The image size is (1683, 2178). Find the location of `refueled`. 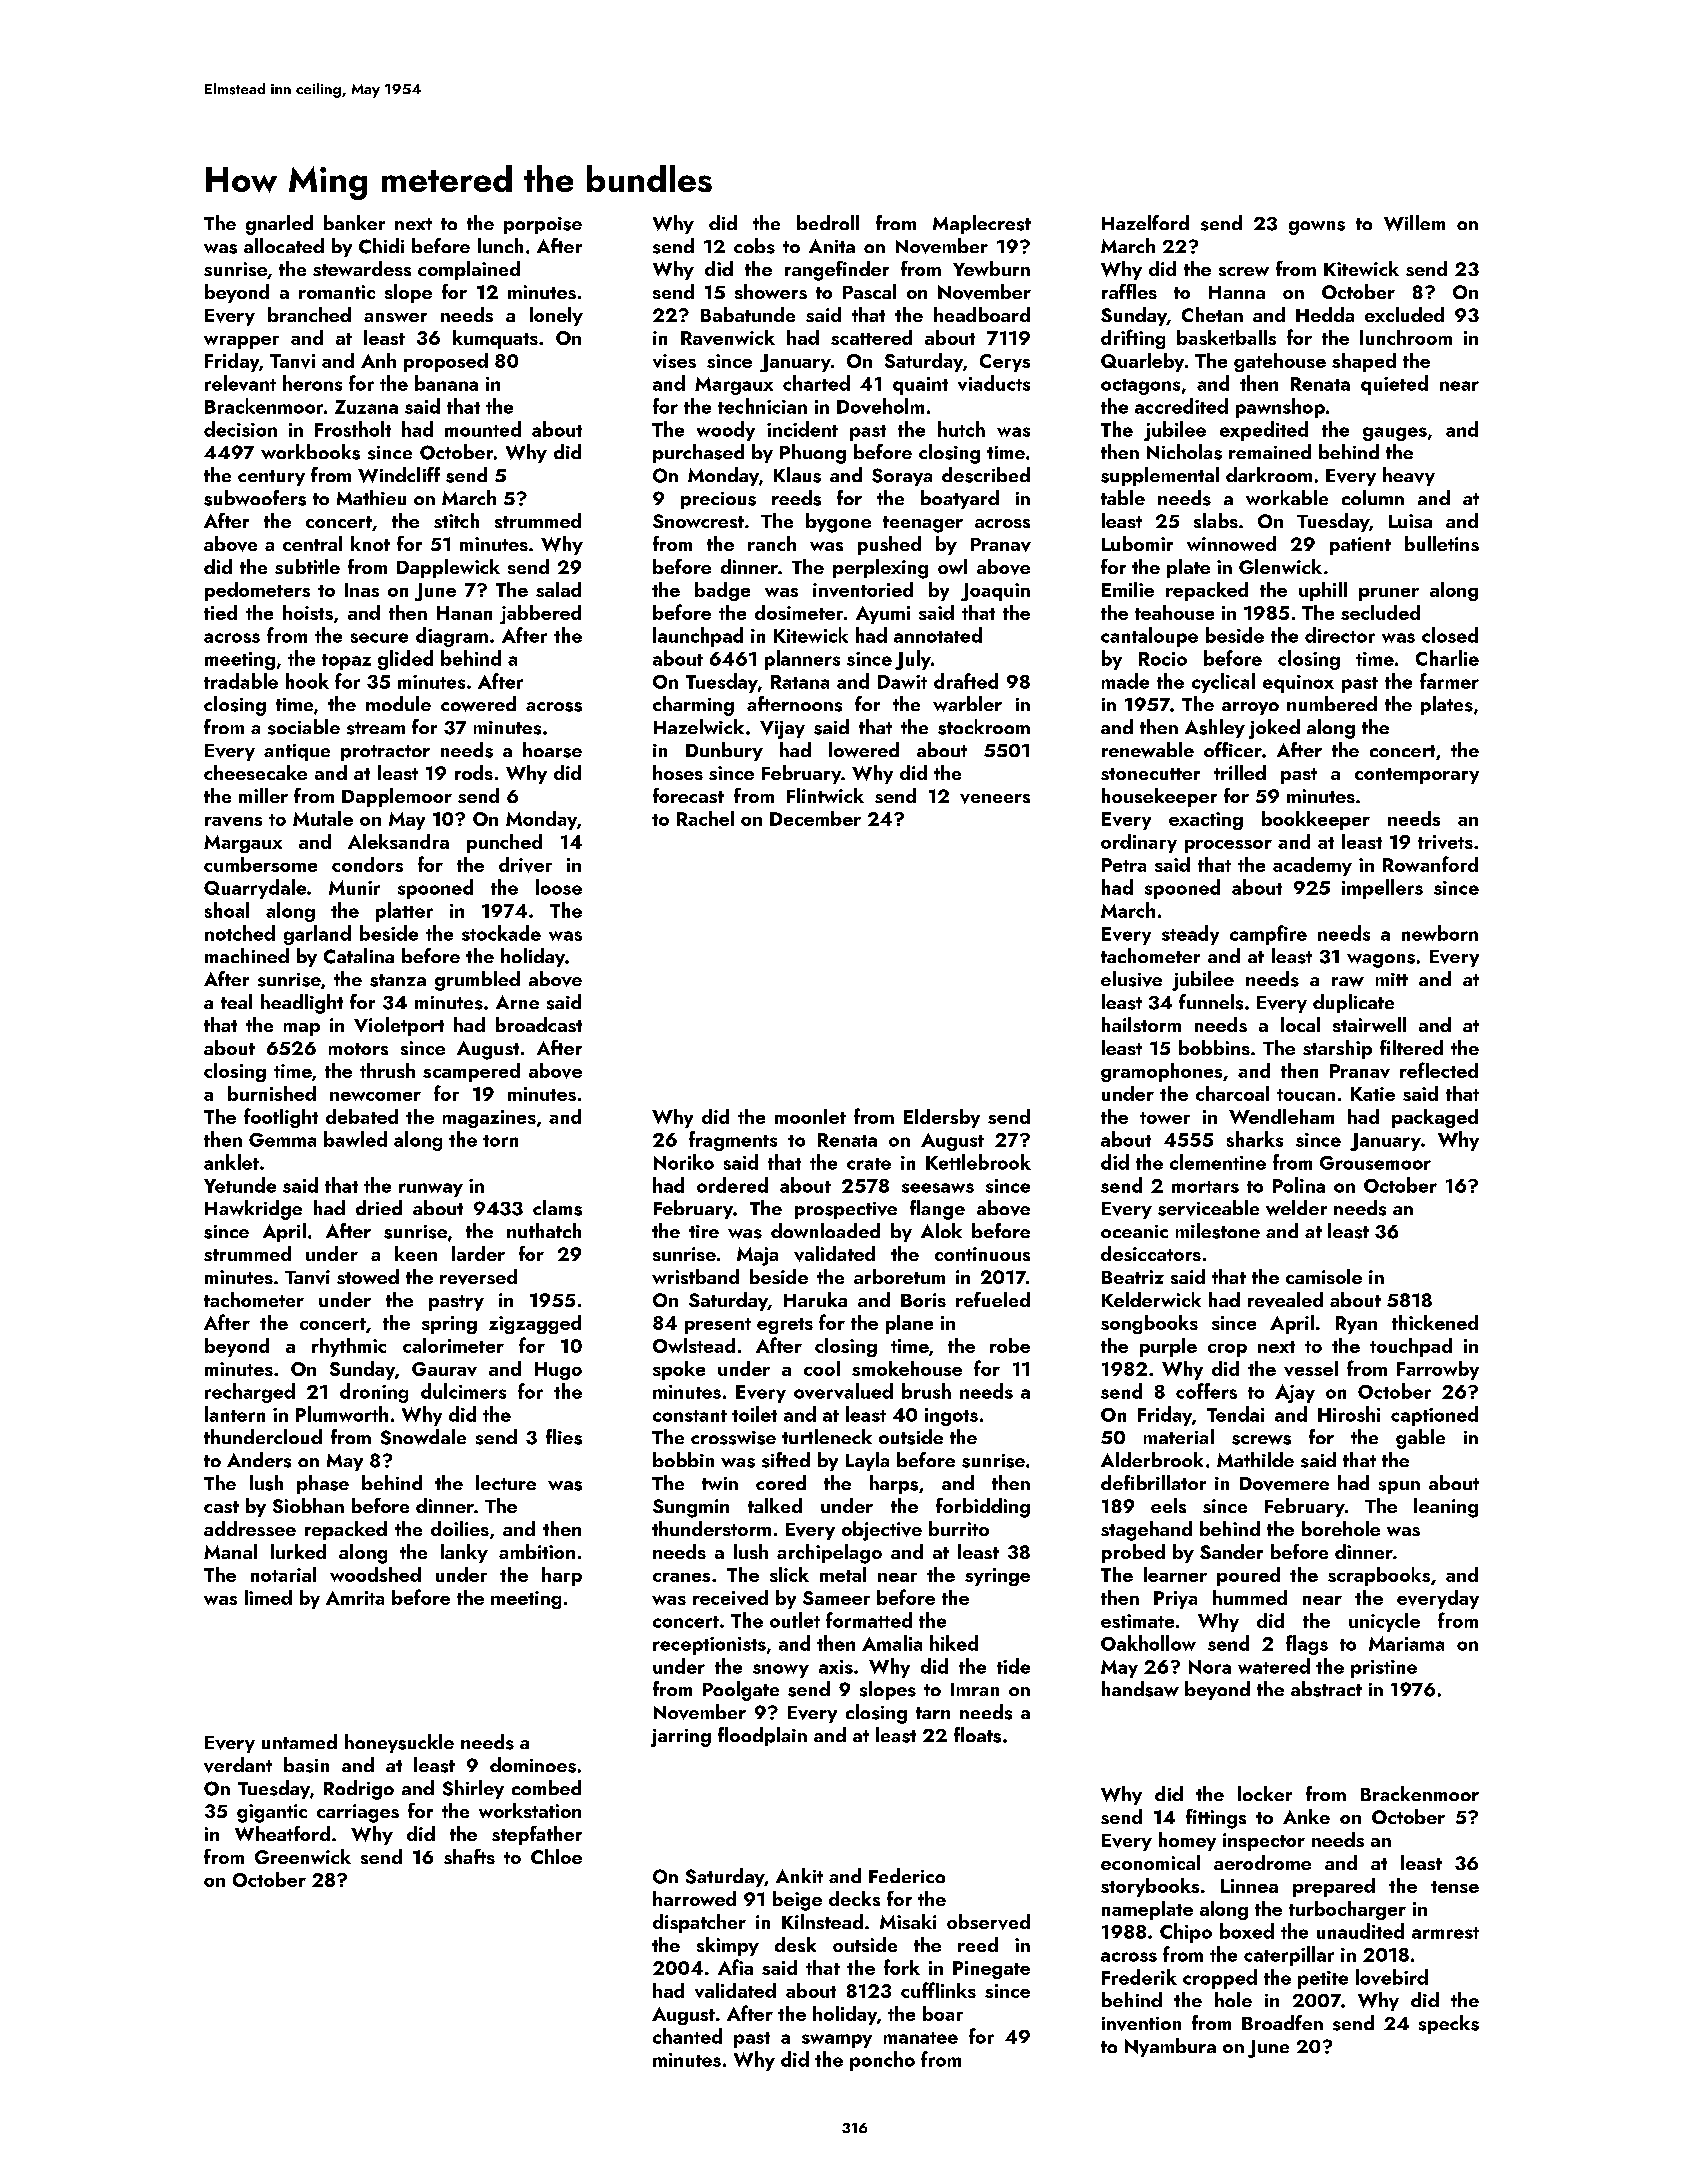

refueled is located at coordinates (993, 1299).
